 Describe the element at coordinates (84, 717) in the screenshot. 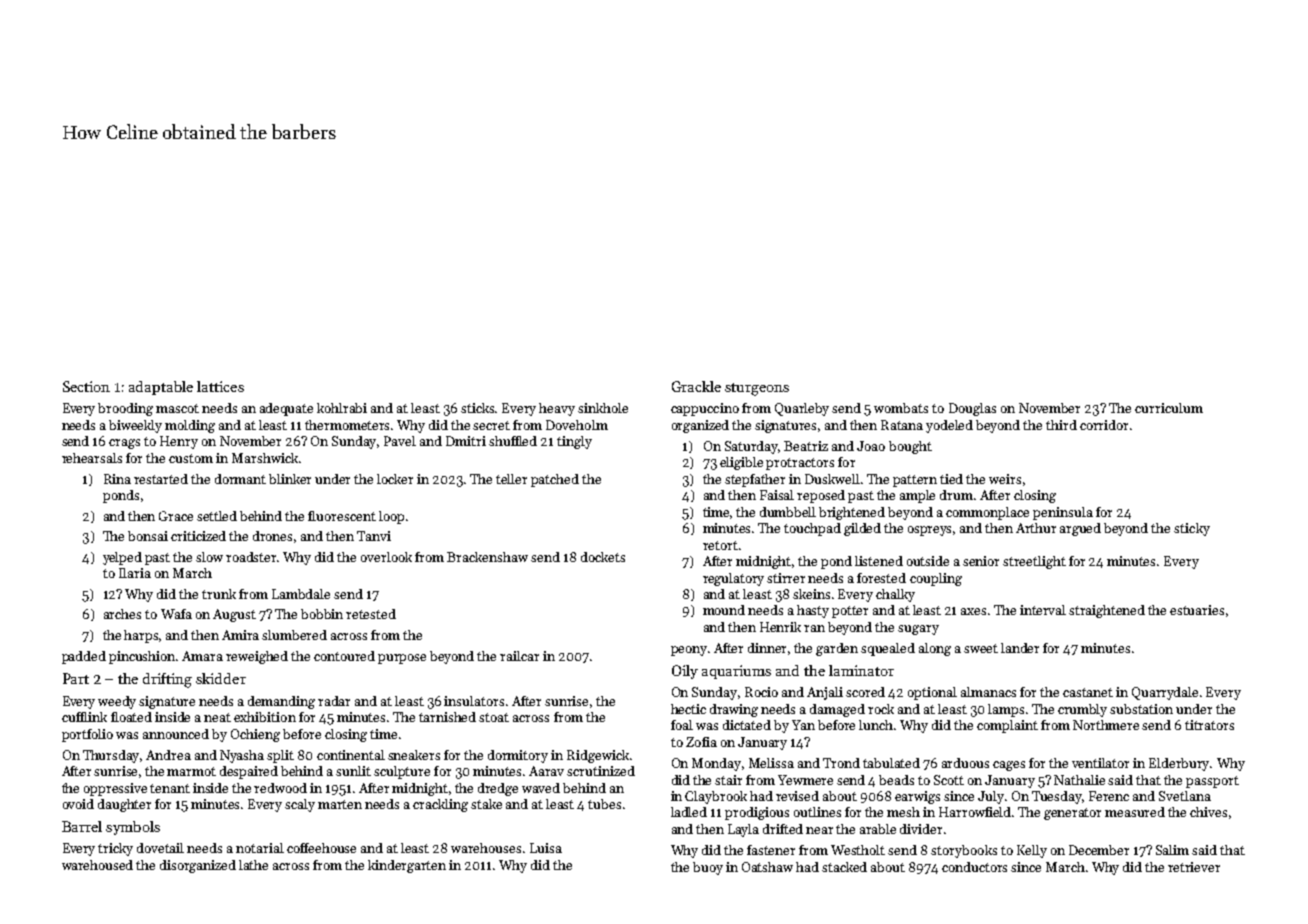

I see `cufflink` at that location.
